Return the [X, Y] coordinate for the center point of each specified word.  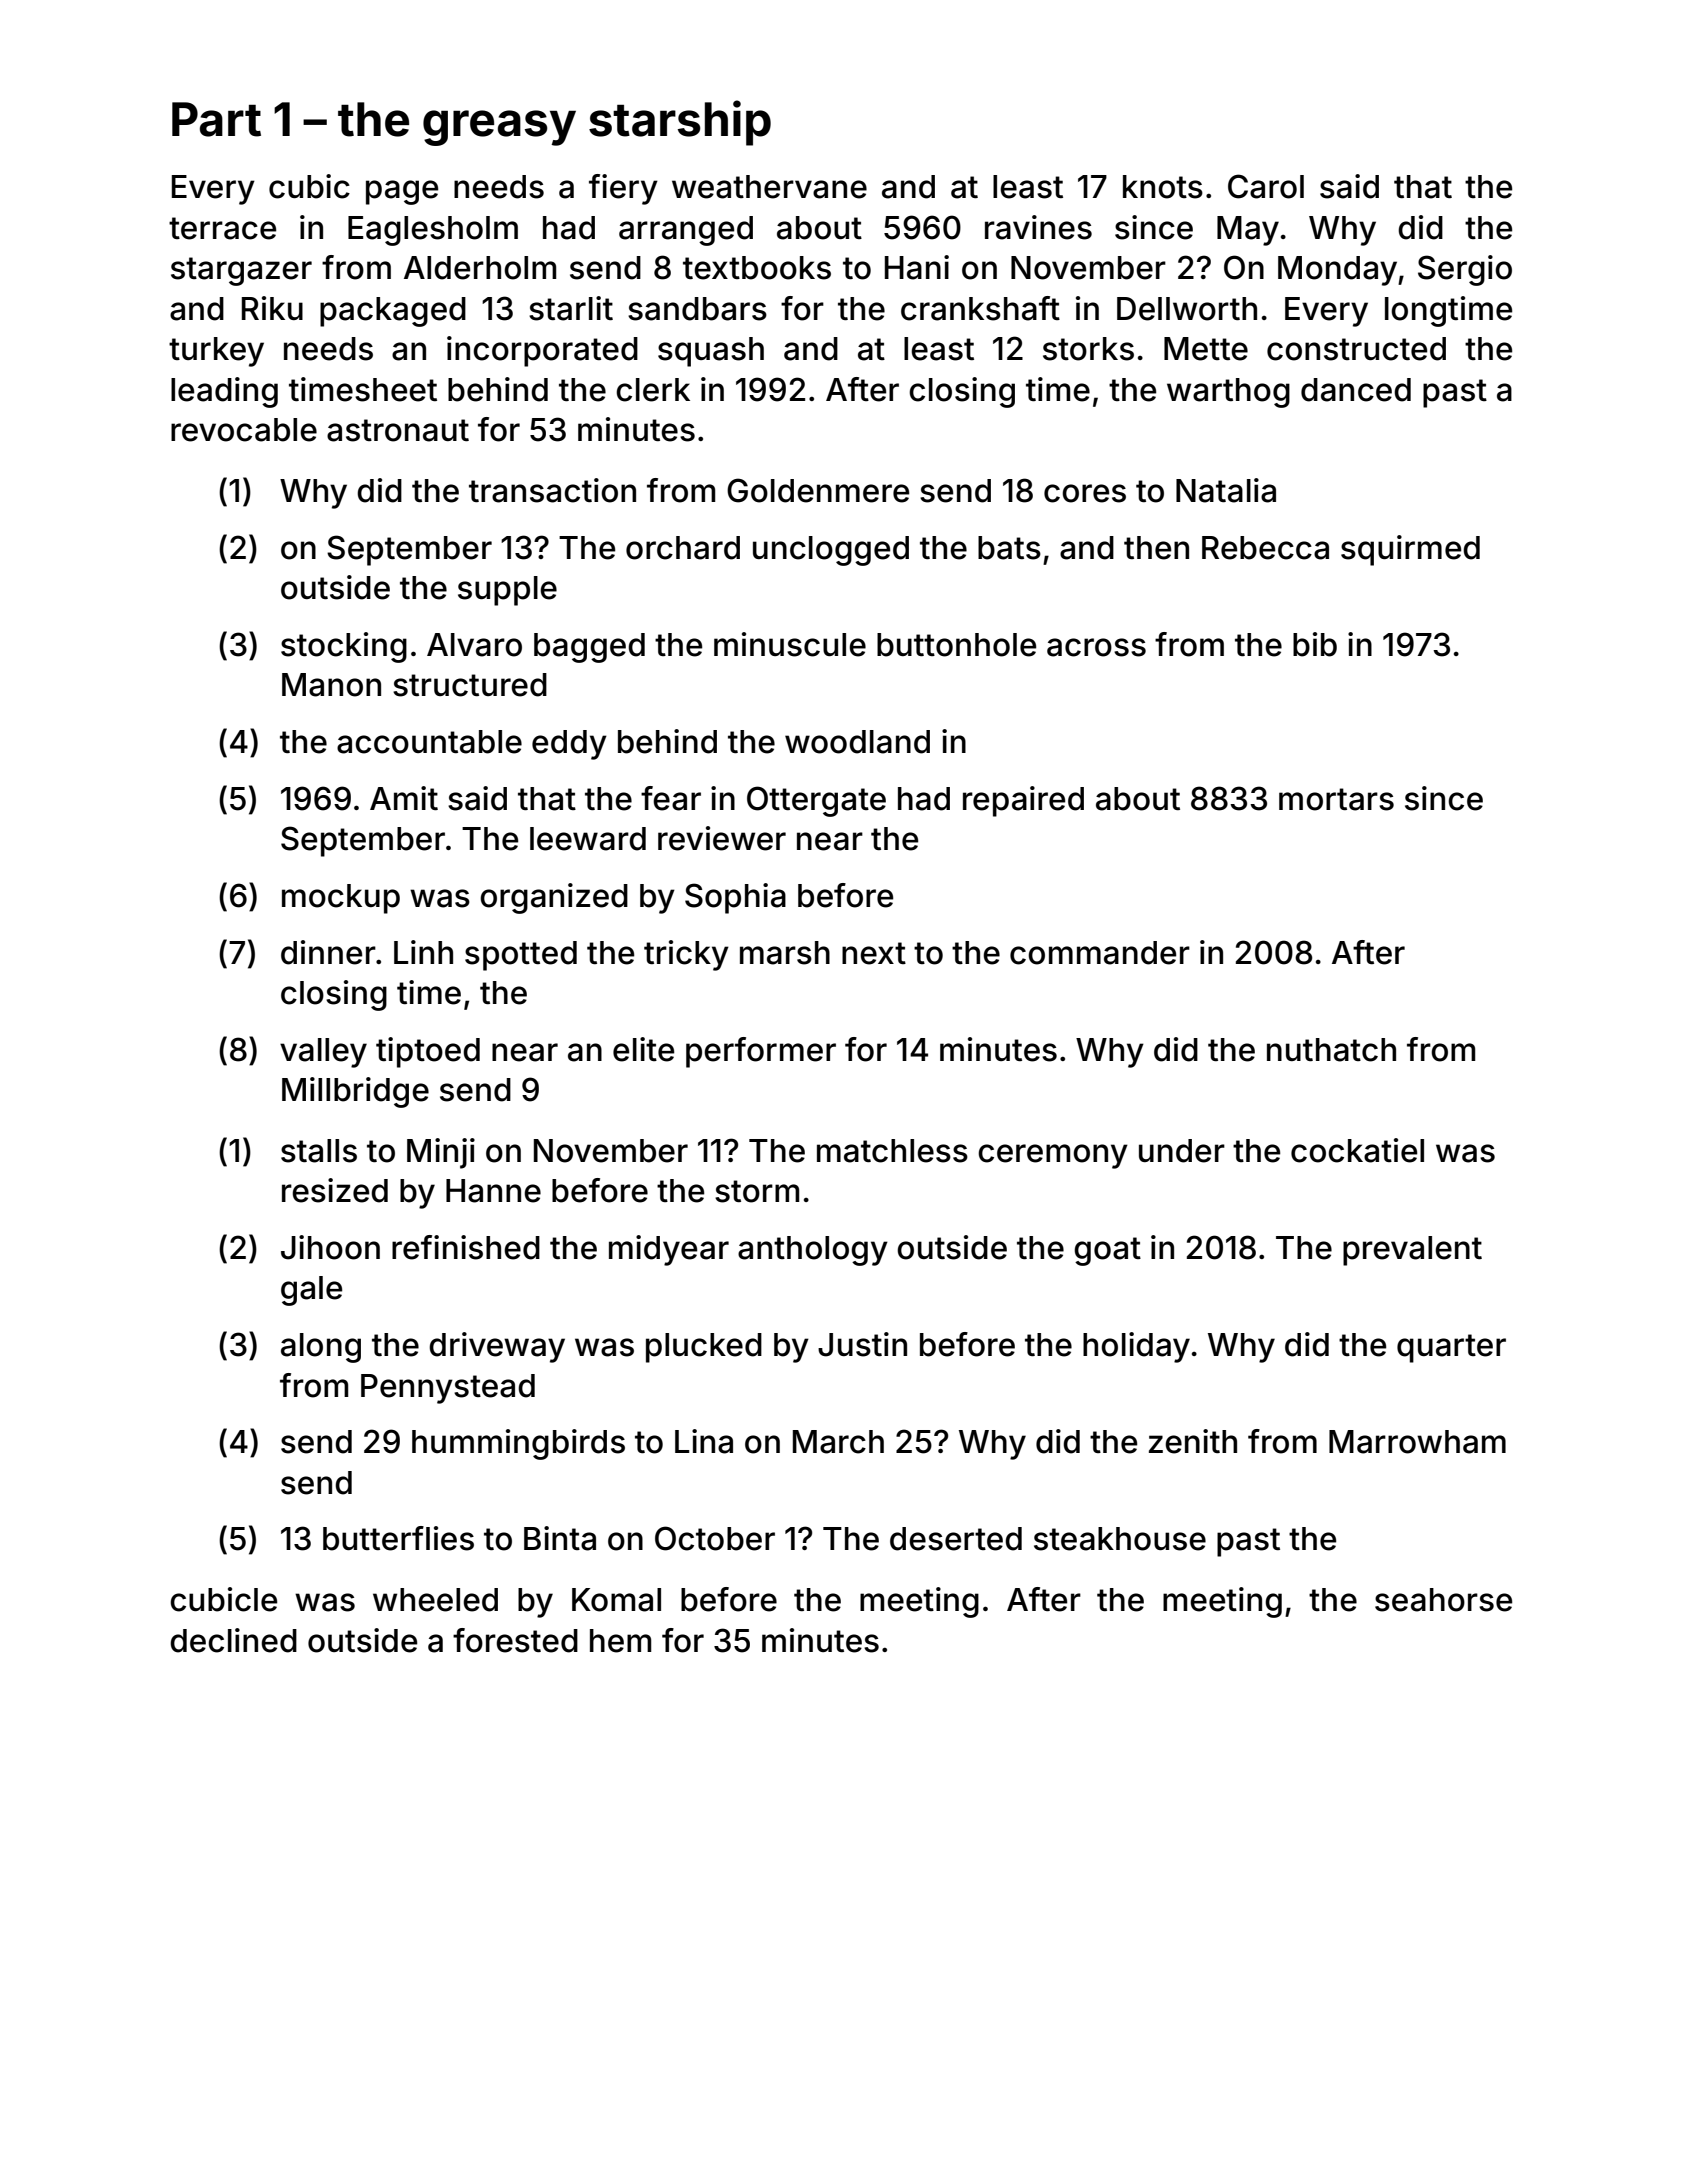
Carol [1266, 186]
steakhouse [1120, 1539]
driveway [497, 1347]
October [715, 1538]
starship [680, 123]
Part [216, 119]
